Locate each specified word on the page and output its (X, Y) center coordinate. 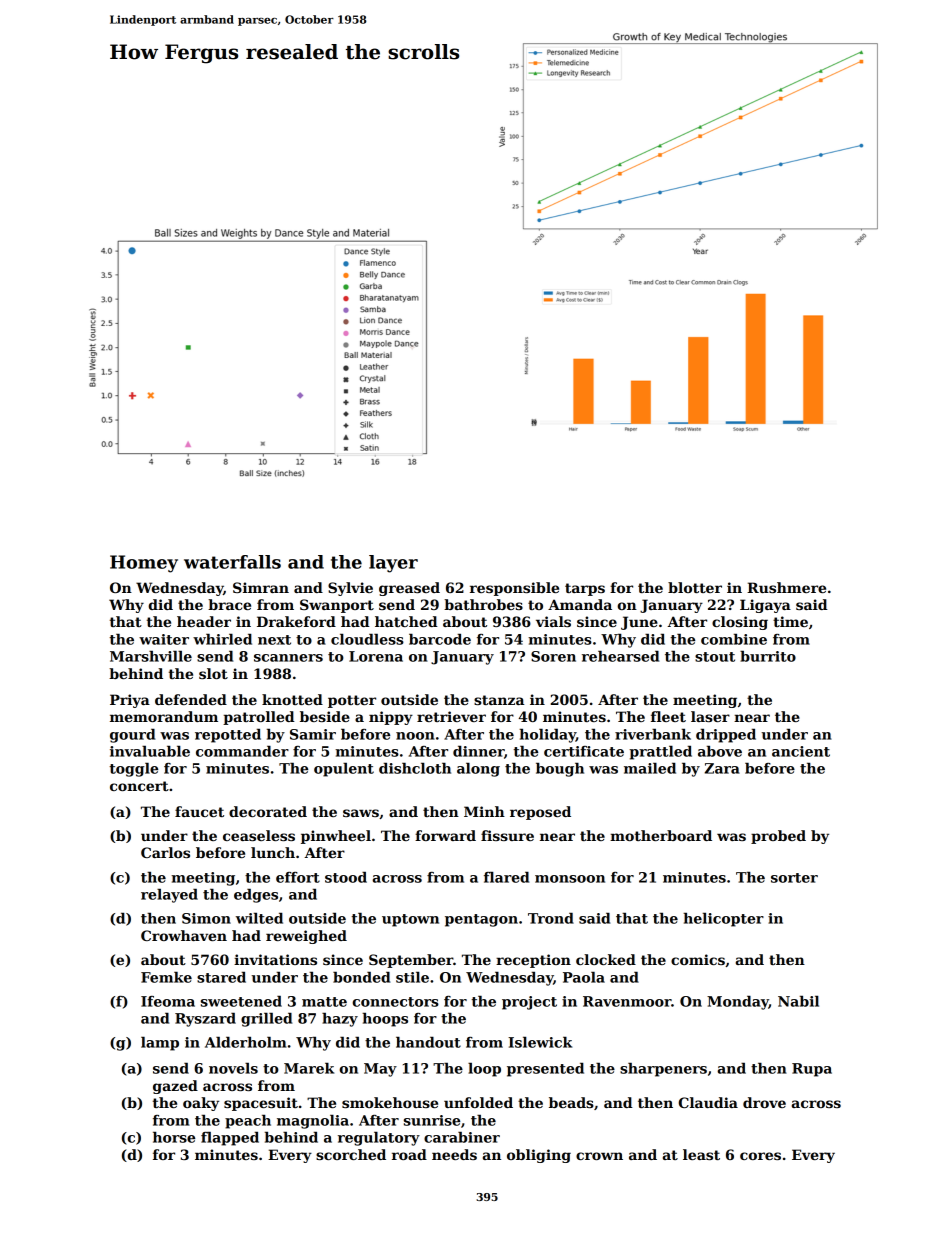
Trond (551, 918)
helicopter (723, 920)
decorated (268, 811)
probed (778, 837)
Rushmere (786, 587)
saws (361, 813)
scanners (288, 658)
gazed (175, 1087)
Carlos (165, 852)
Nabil (798, 1001)
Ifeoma (168, 1001)
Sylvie (350, 589)
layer (393, 564)
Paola (584, 977)
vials (553, 621)
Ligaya (765, 606)
